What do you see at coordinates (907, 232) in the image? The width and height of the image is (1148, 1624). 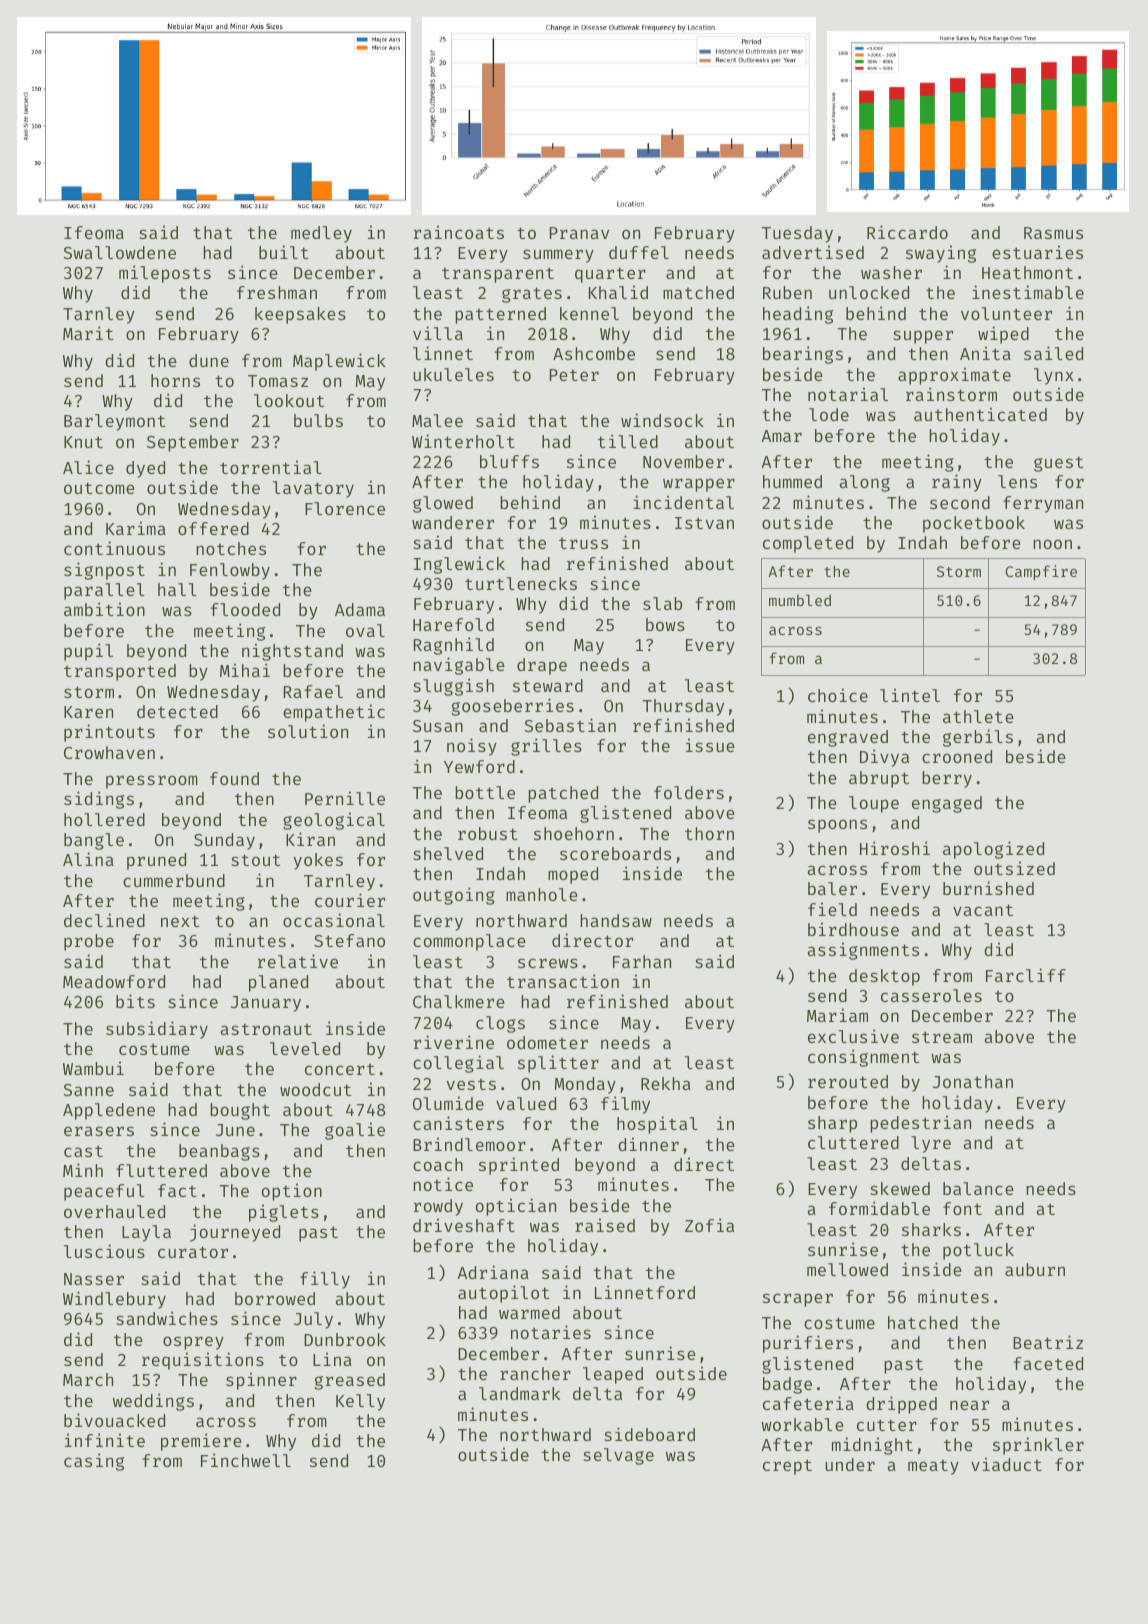 I see `Riccardo` at bounding box center [907, 232].
